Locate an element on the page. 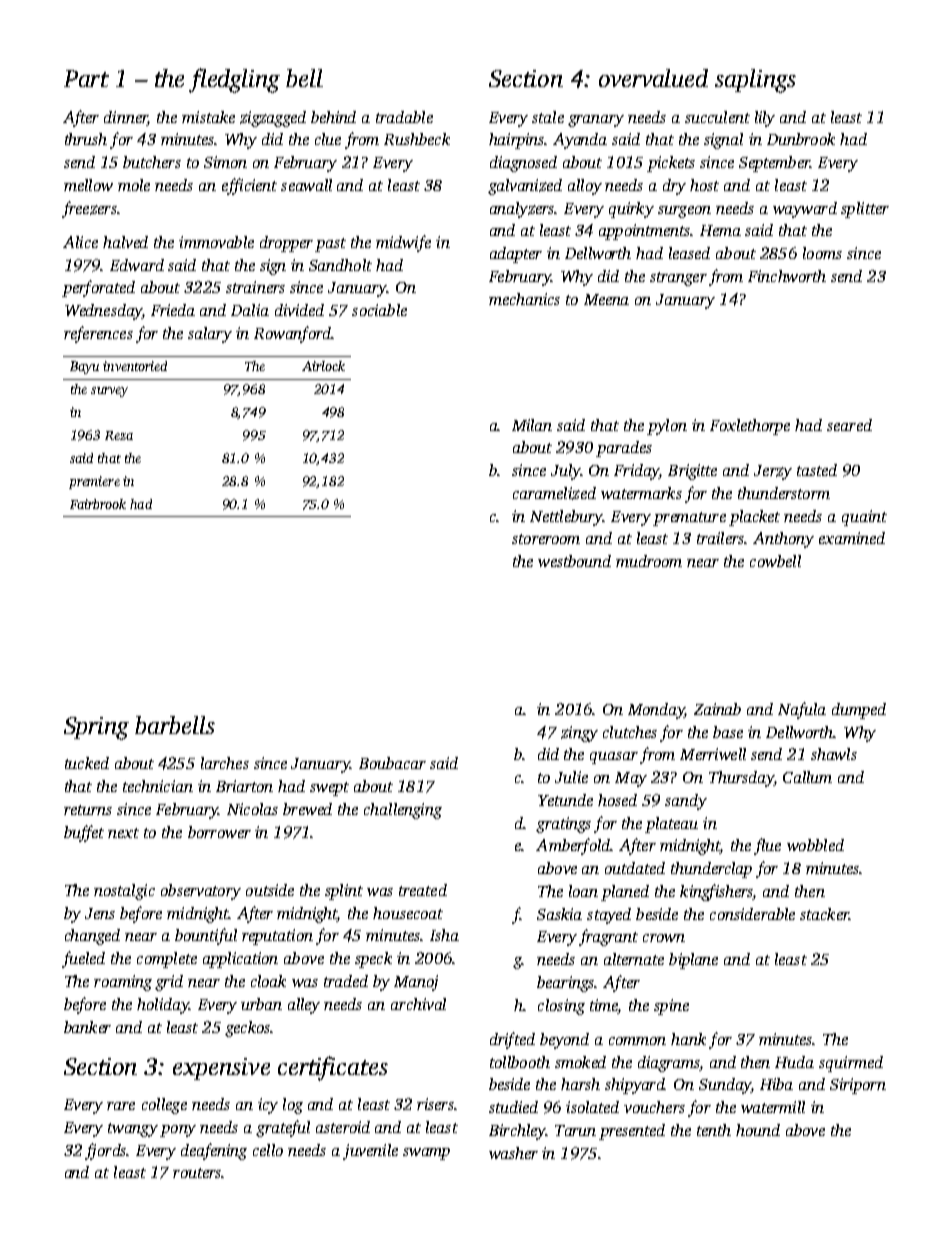 The height and width of the image is (1233, 952). Part is located at coordinates (86, 78).
